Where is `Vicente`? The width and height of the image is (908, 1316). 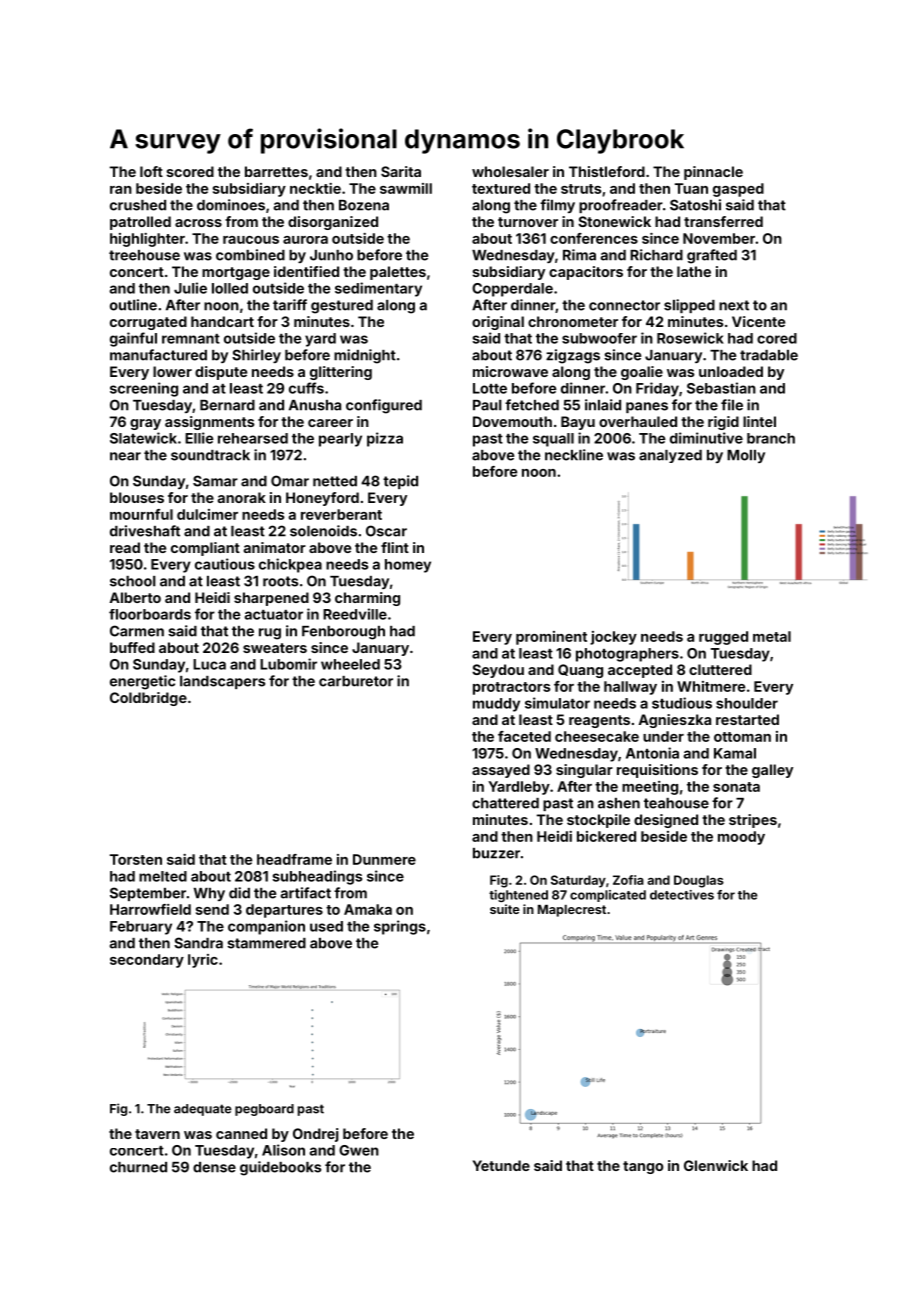
Vicente is located at coordinates (758, 321).
